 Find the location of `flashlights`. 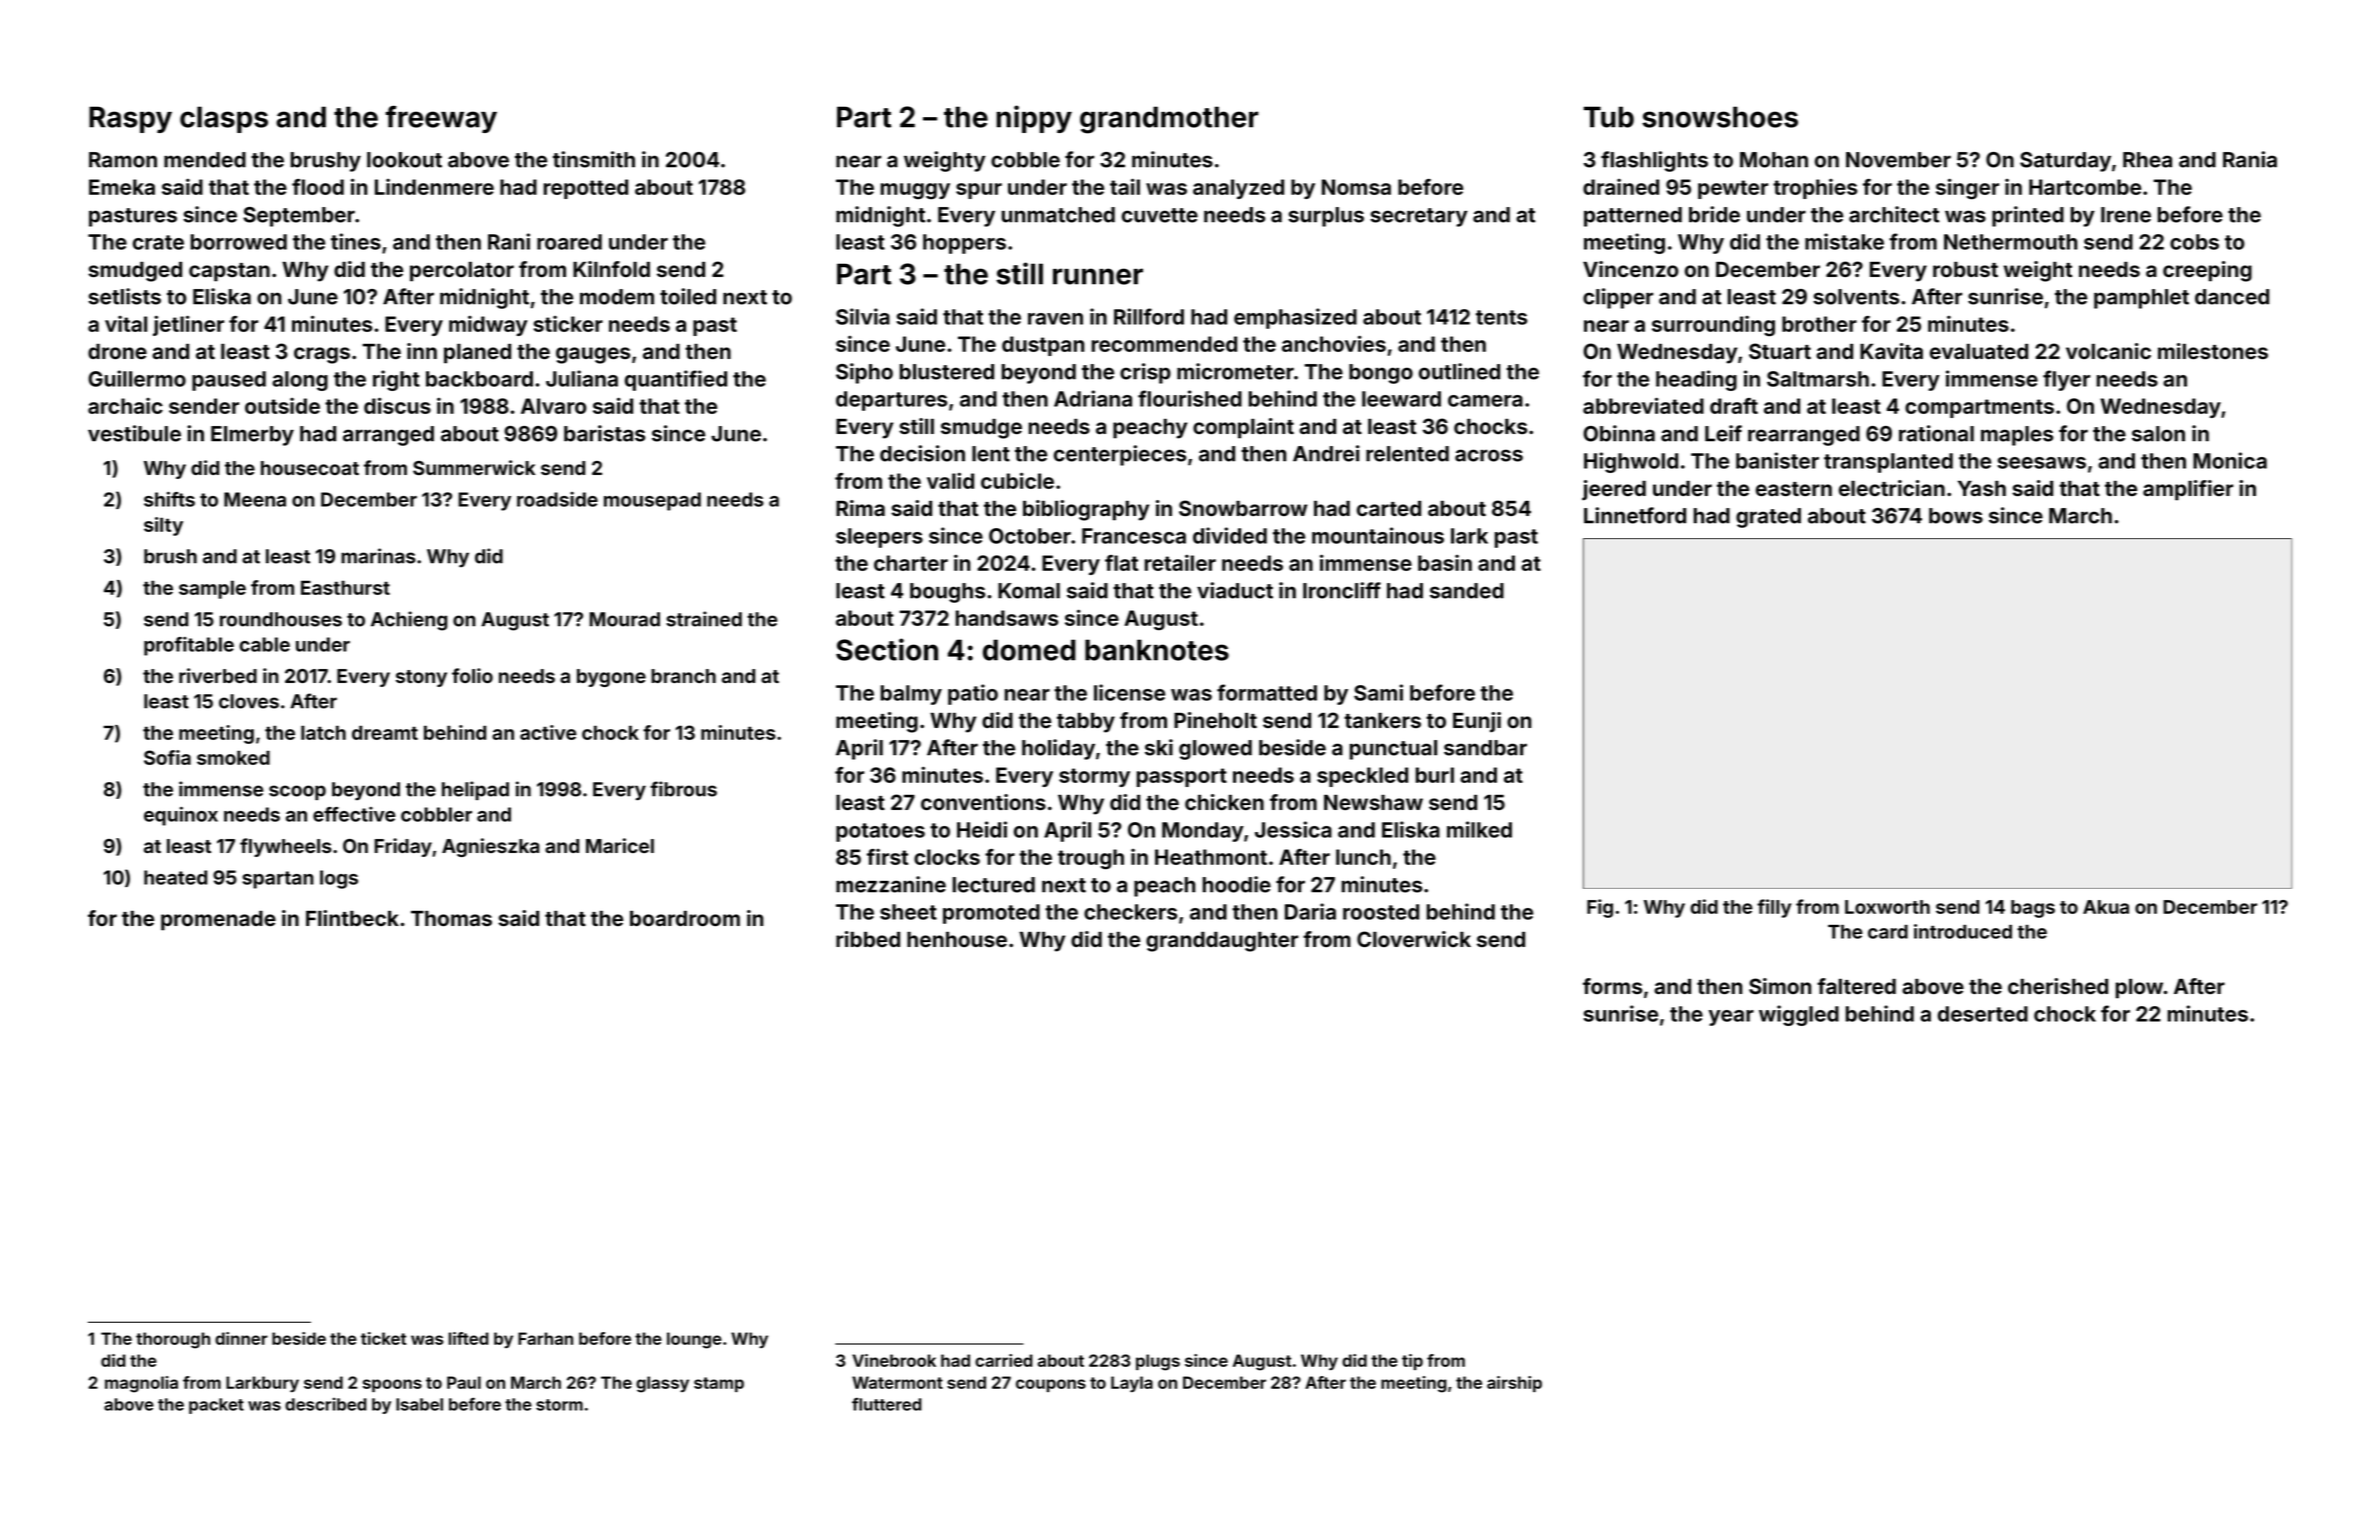

flashlights is located at coordinates (1654, 161).
